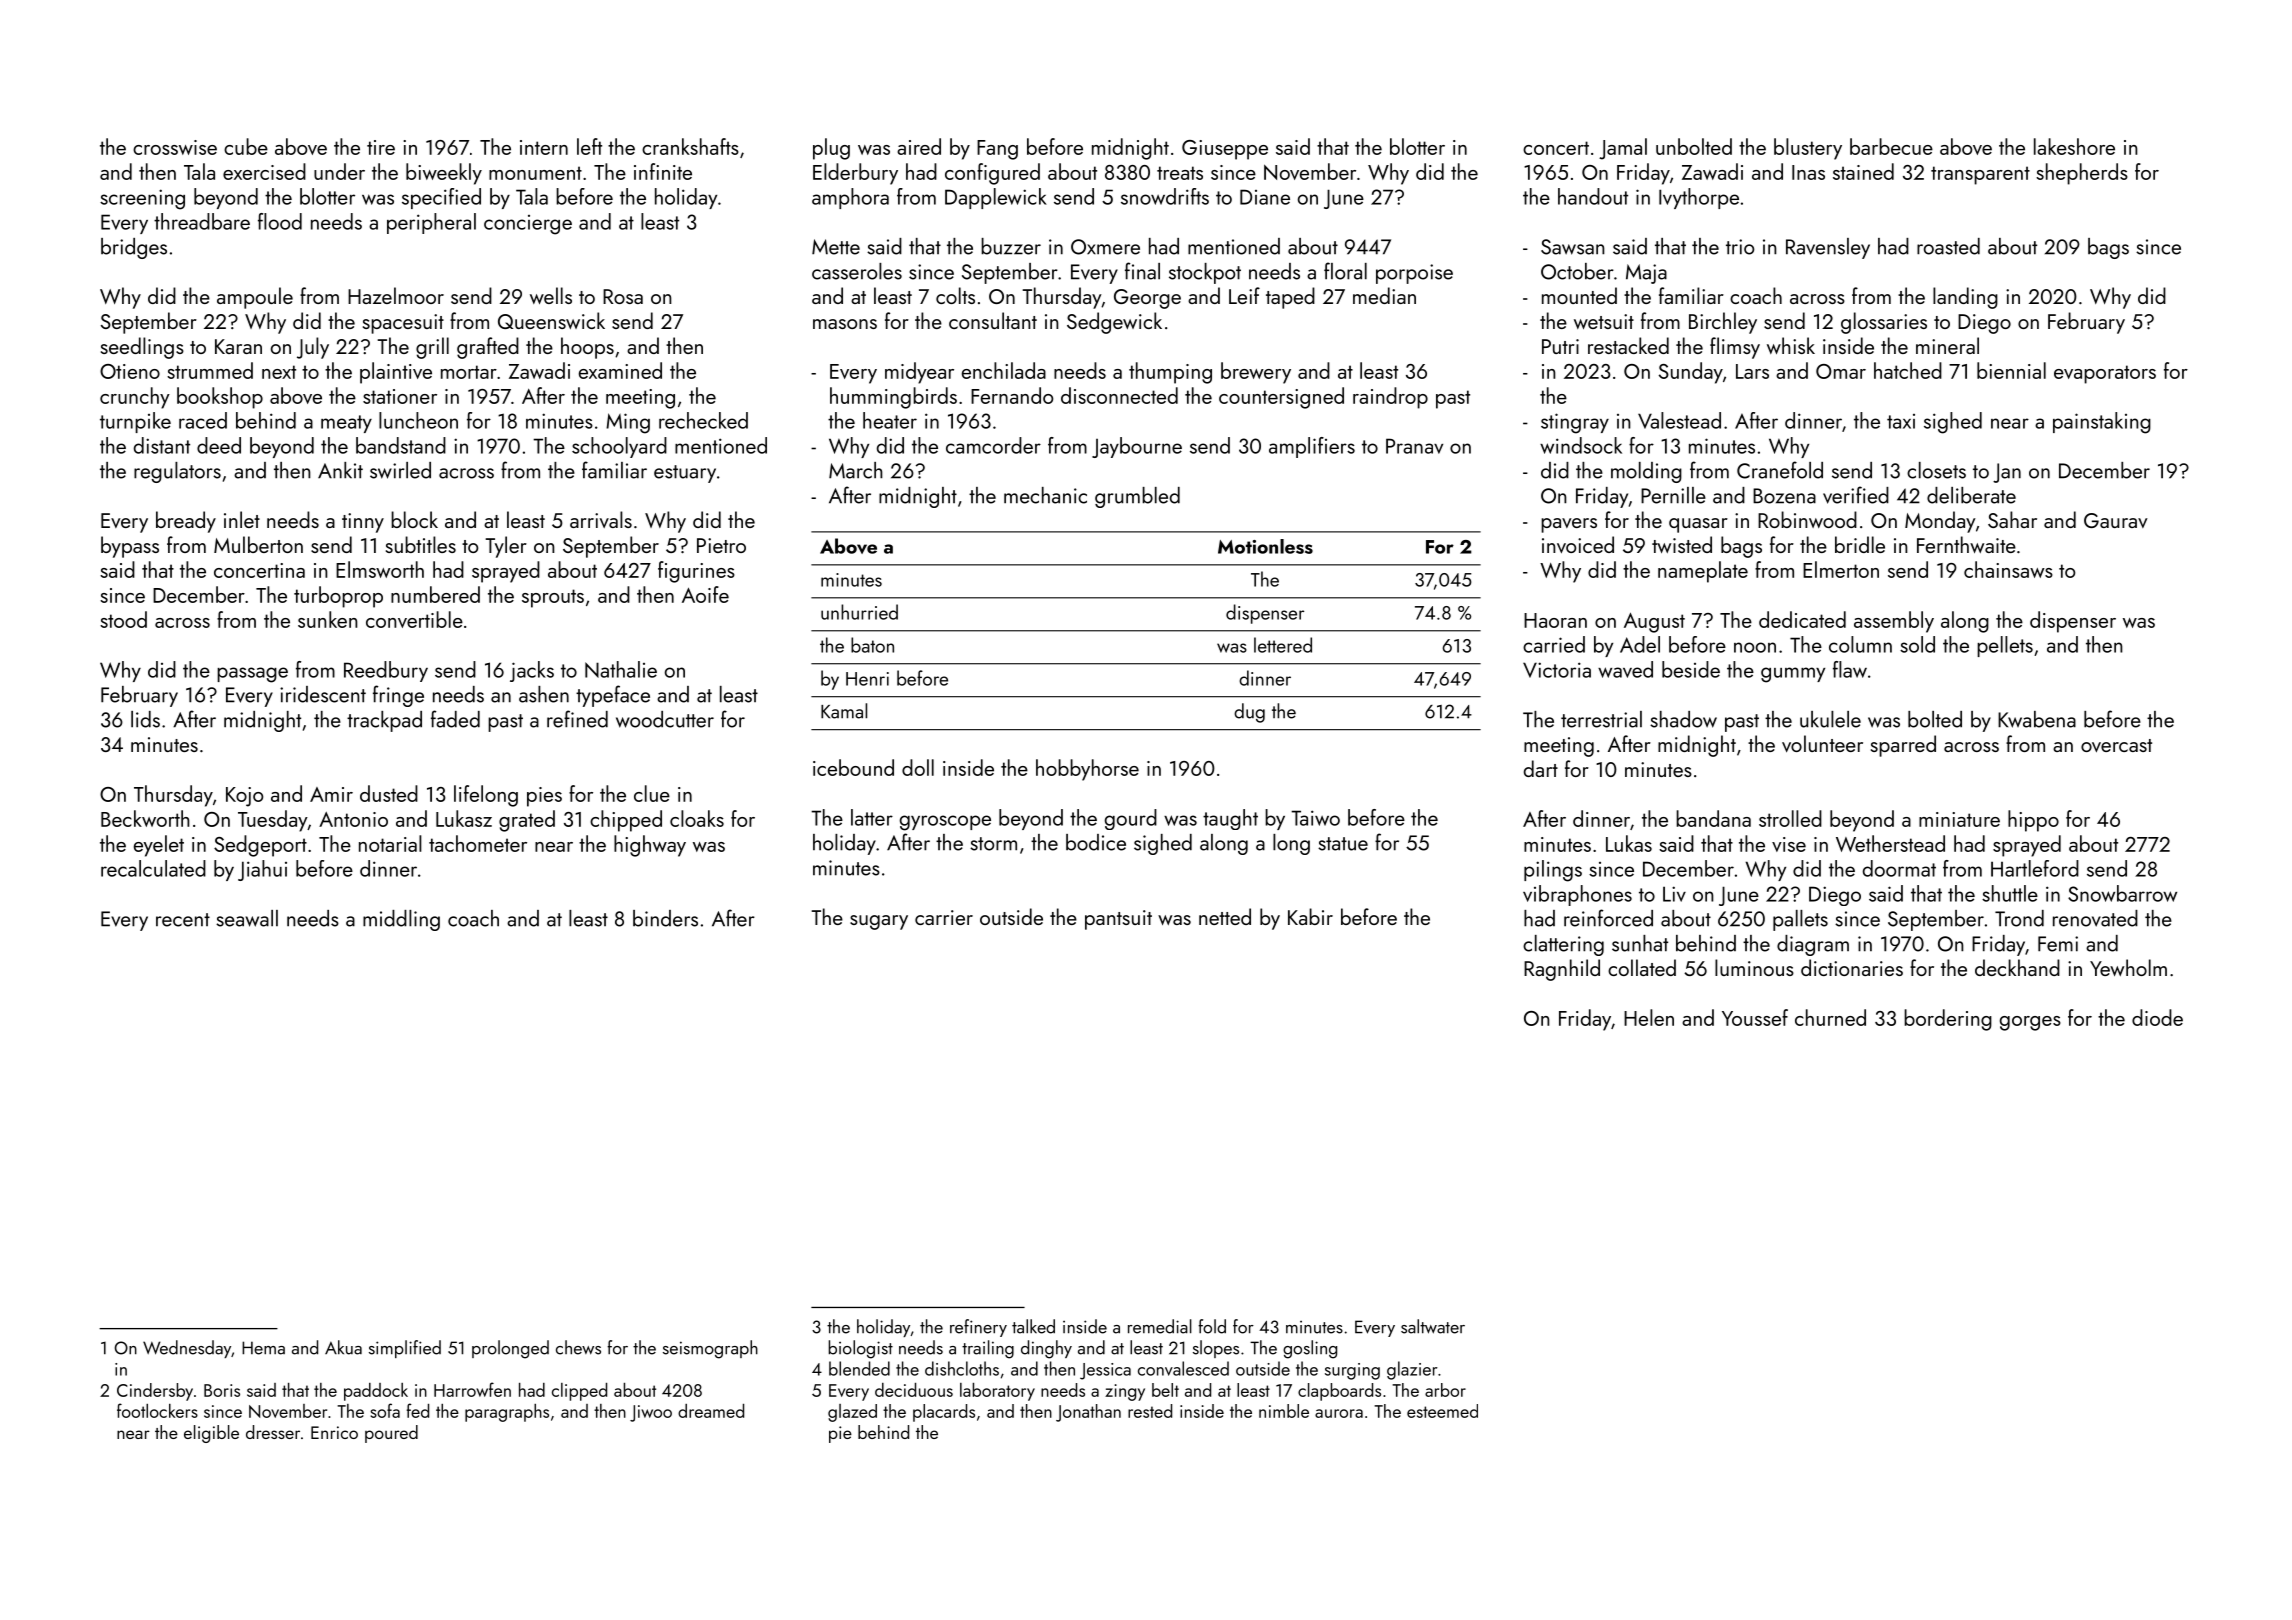 This document has height=1620, width=2292. I want to click on Kwabena, so click(2037, 719).
